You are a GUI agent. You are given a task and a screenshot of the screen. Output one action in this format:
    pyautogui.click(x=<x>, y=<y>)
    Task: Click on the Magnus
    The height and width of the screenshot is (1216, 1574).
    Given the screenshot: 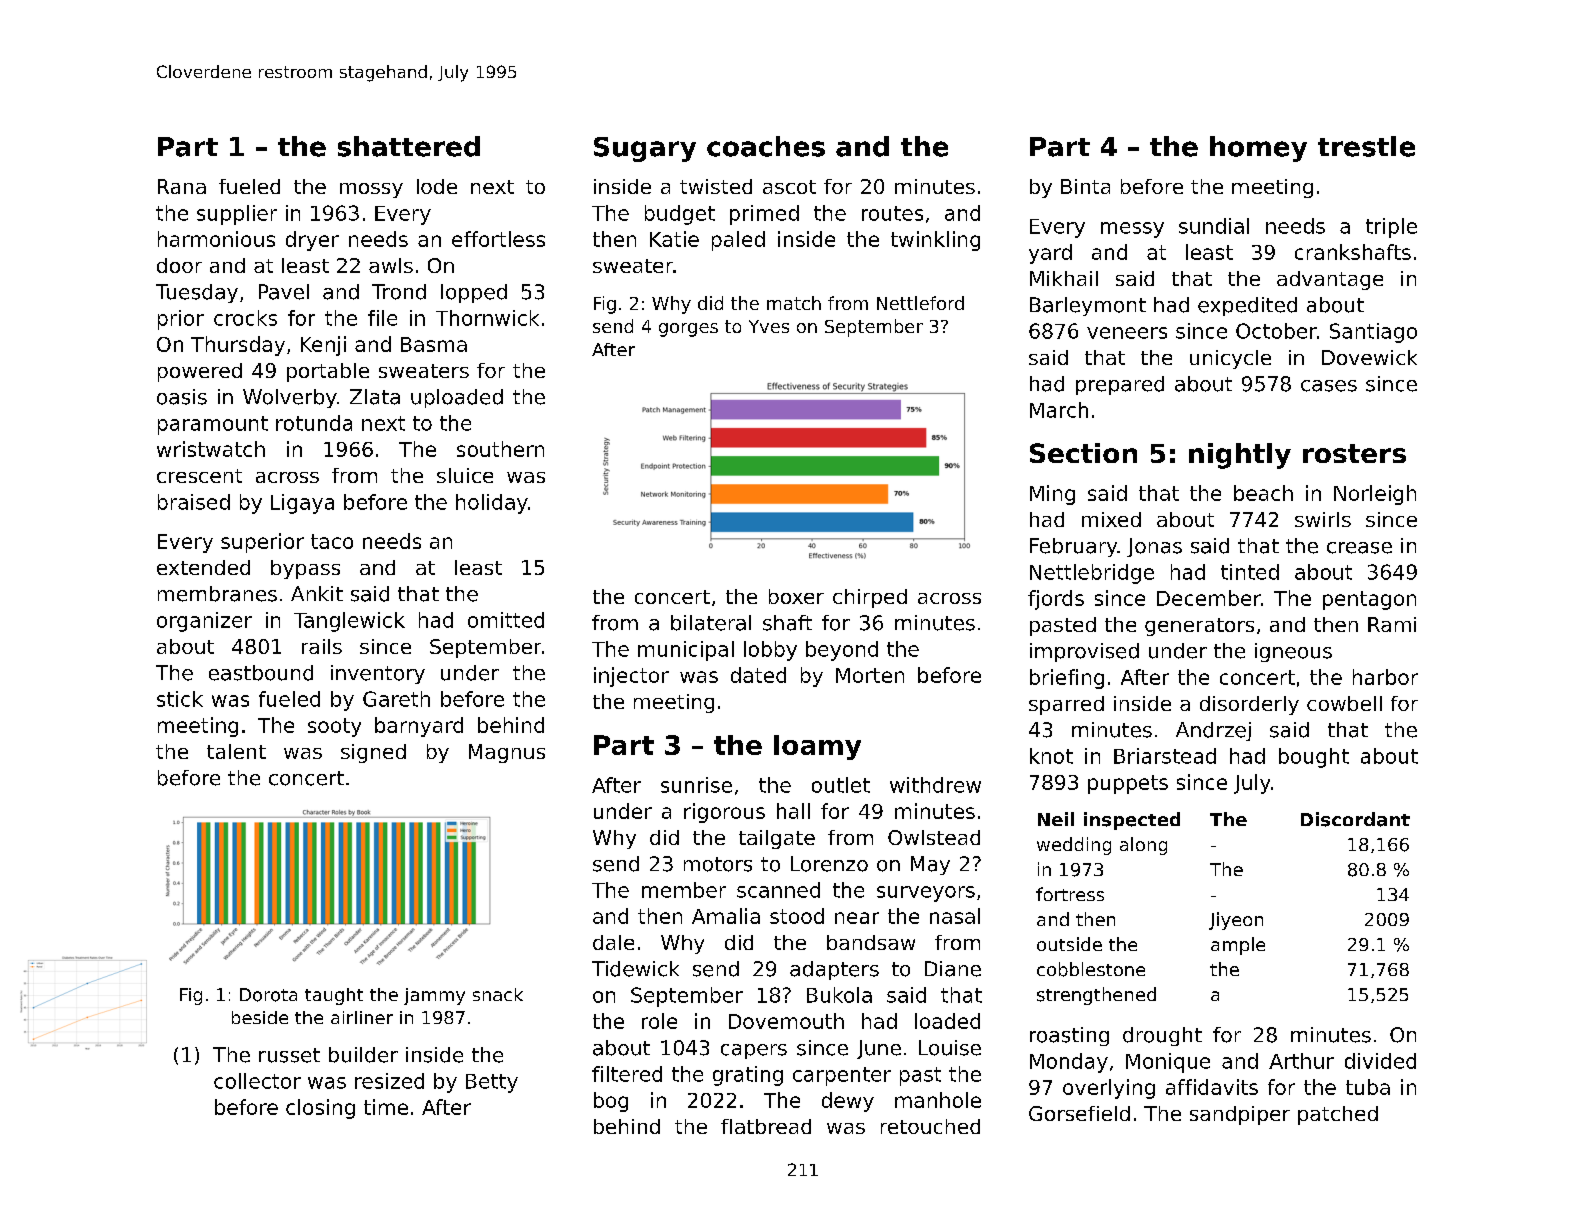 What is the action you would take?
    pyautogui.click(x=507, y=753)
